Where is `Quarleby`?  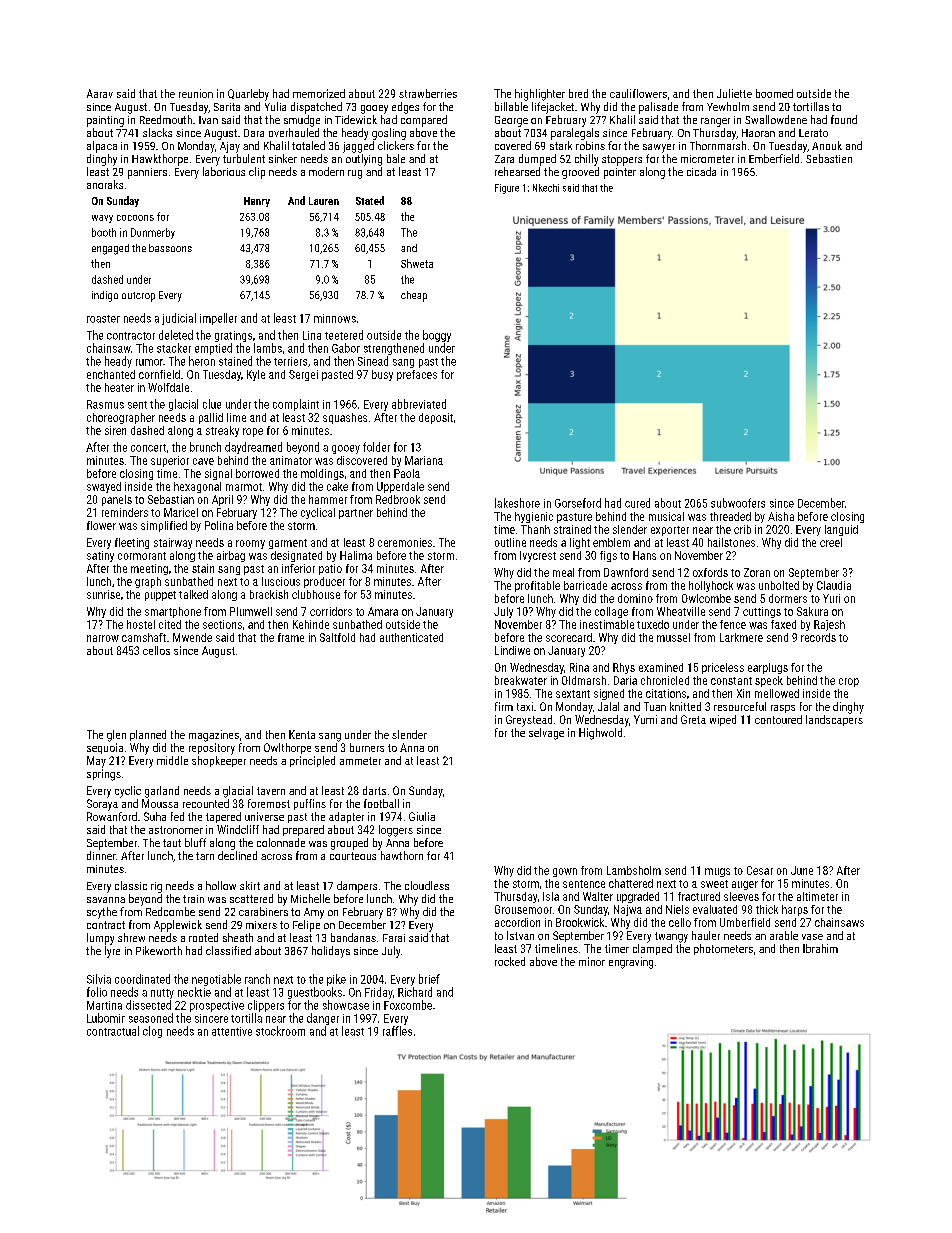
Quarleby is located at coordinates (248, 95).
